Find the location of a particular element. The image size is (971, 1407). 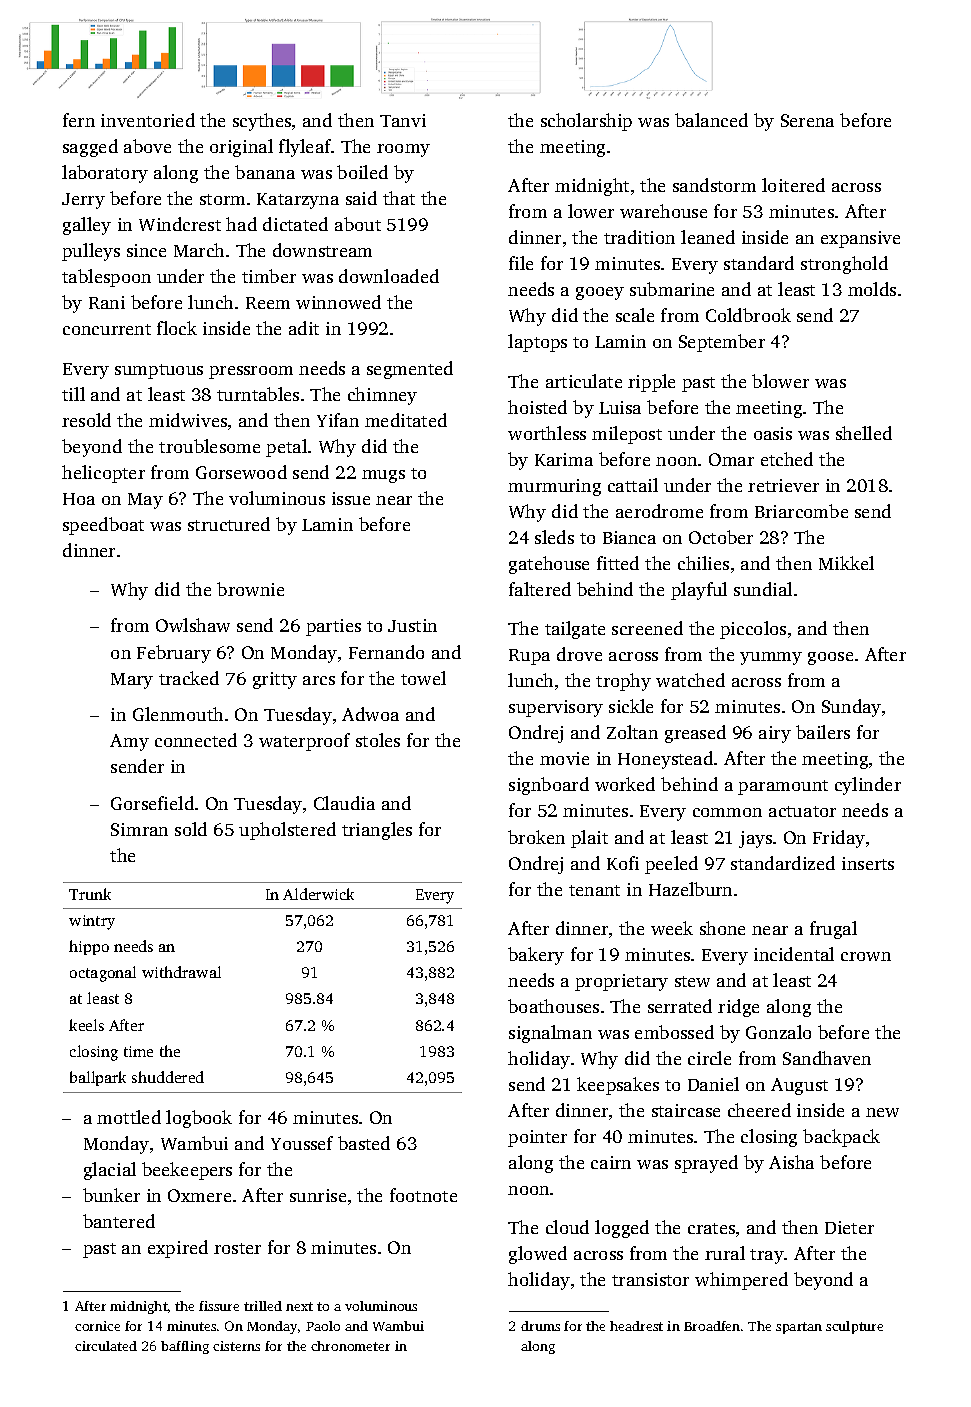

sculpture is located at coordinates (854, 1327).
